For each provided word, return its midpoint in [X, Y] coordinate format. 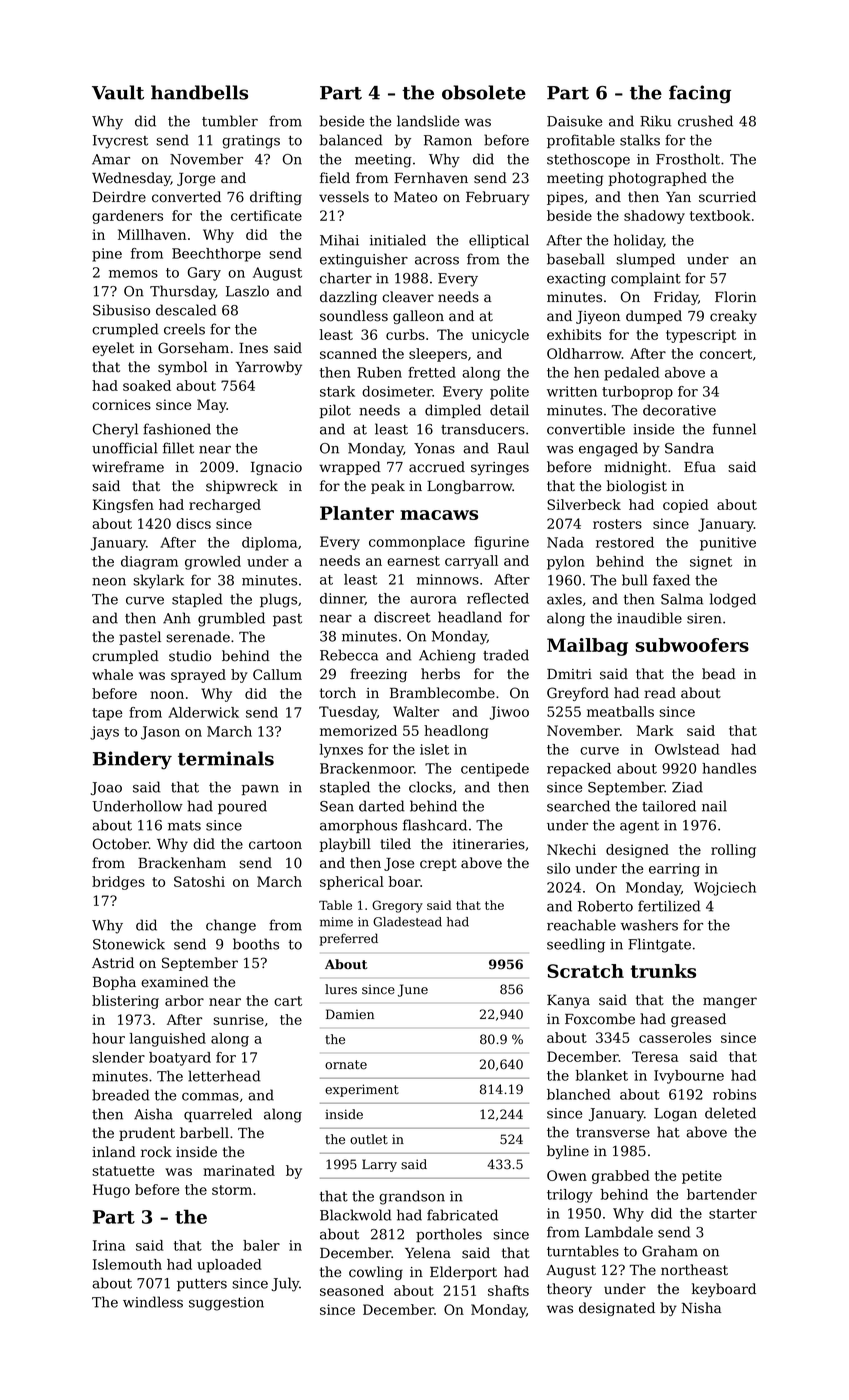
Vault [118, 92]
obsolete [484, 92]
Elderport [463, 1273]
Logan [675, 1115]
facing [700, 94]
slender [118, 1057]
